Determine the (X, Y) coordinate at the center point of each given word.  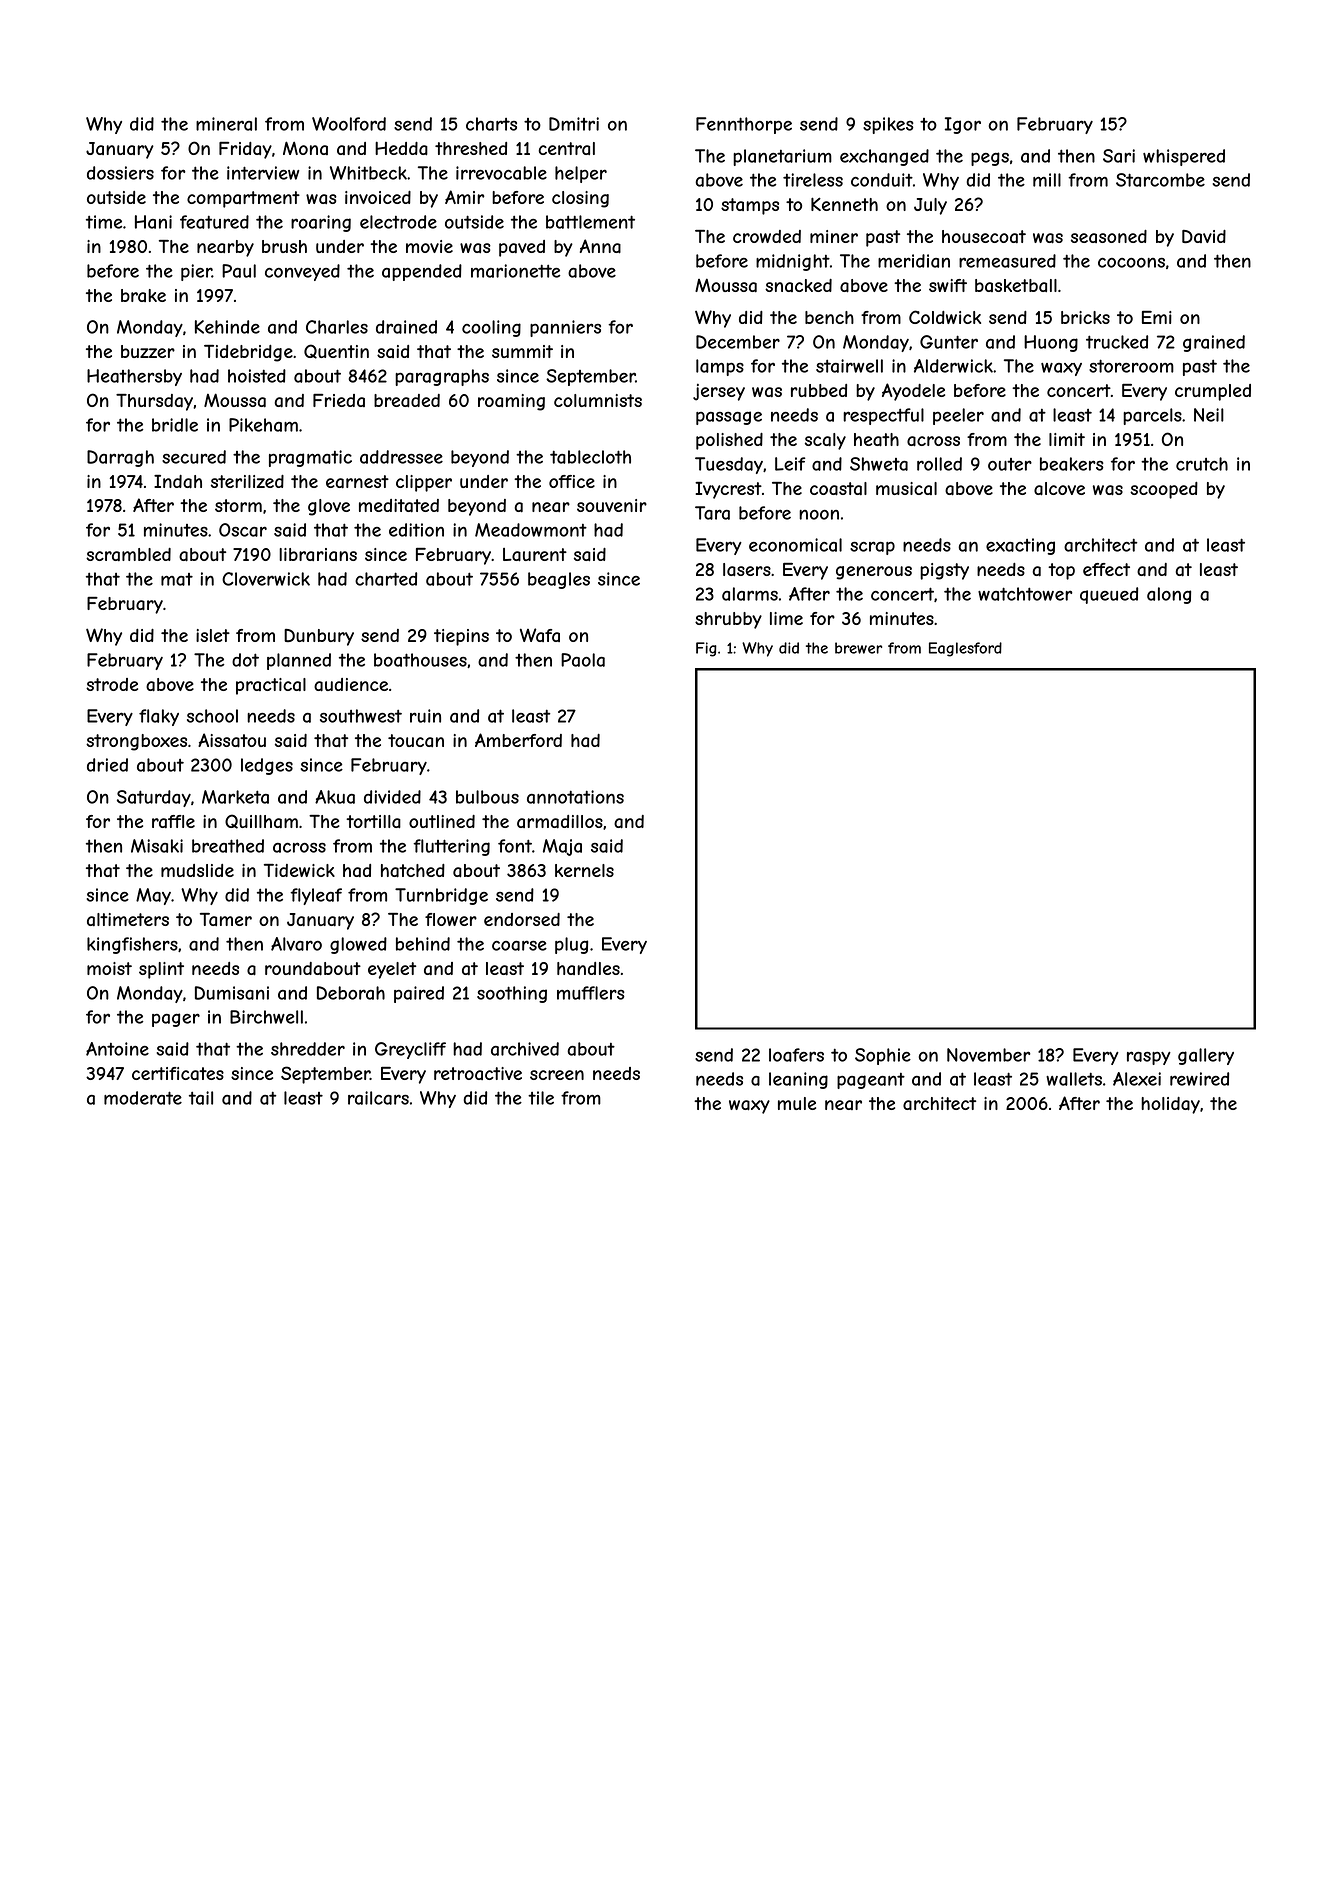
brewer (858, 648)
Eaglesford (965, 649)
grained (1214, 343)
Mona (305, 148)
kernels (584, 870)
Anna (600, 246)
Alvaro (296, 944)
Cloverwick (266, 579)
